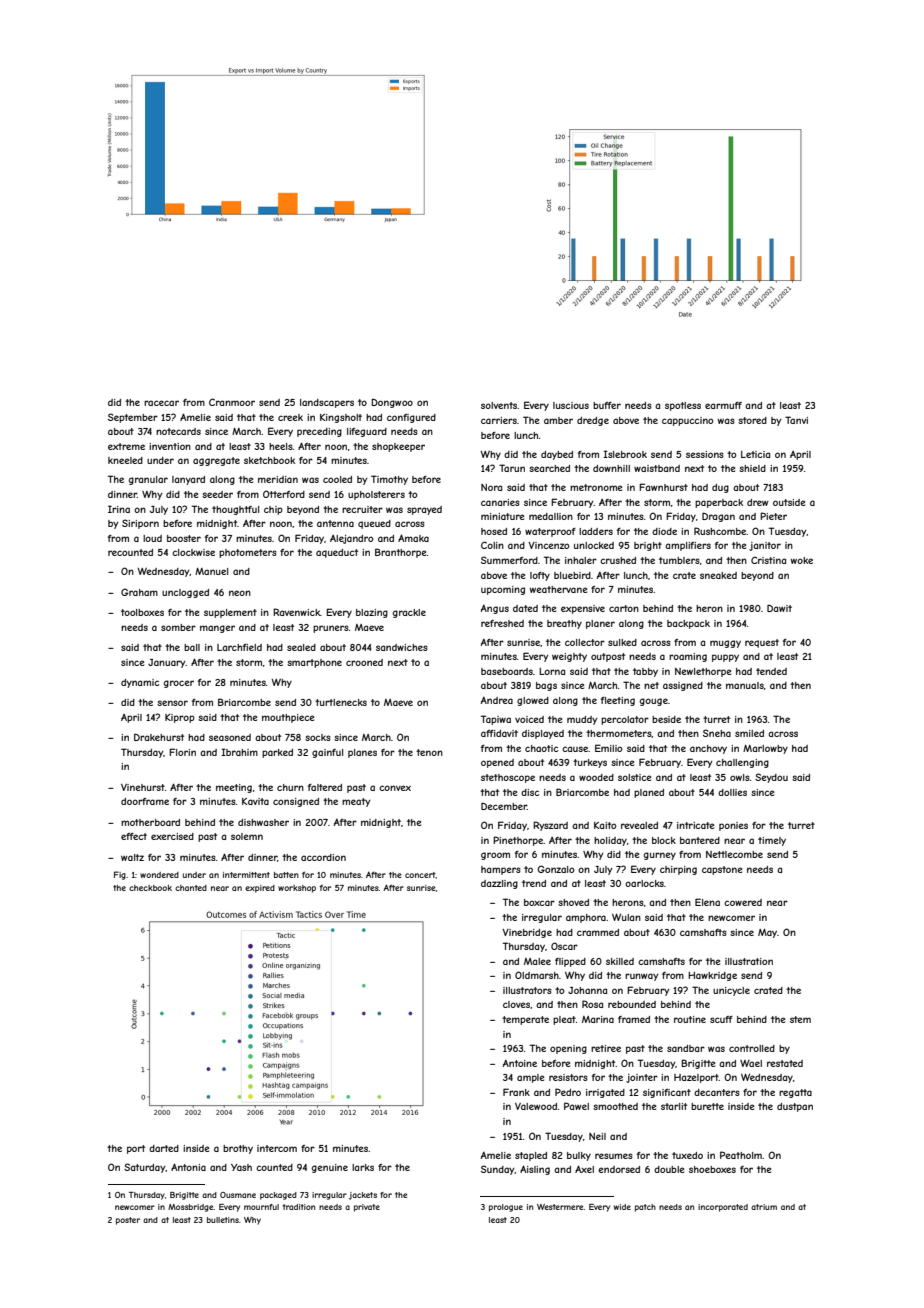  What do you see at coordinates (717, 733) in the image?
I see `Sneha` at bounding box center [717, 733].
